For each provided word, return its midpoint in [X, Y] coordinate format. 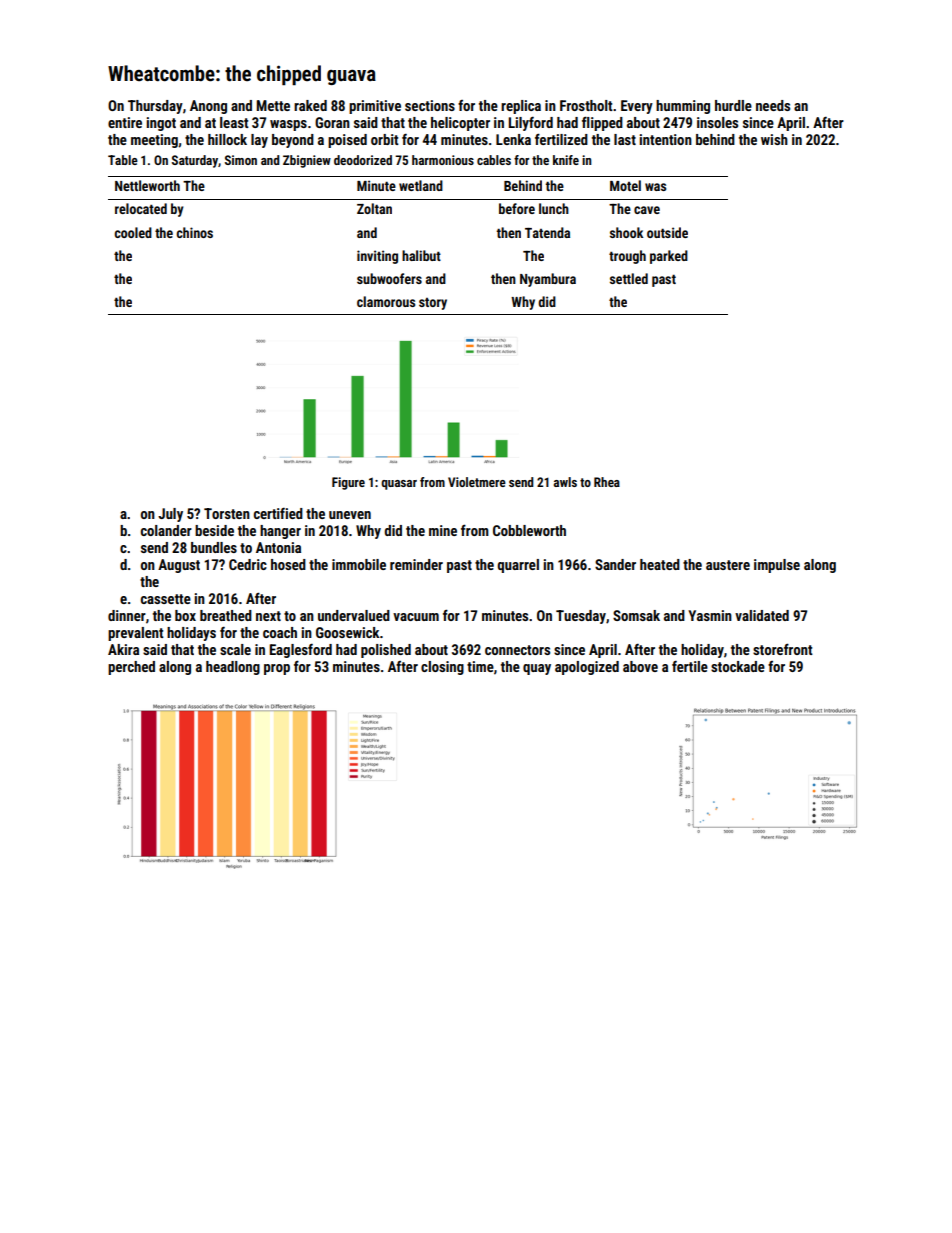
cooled [133, 232]
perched [131, 668]
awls [565, 482]
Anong [208, 107]
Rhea [607, 482]
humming [683, 107]
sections [430, 105]
